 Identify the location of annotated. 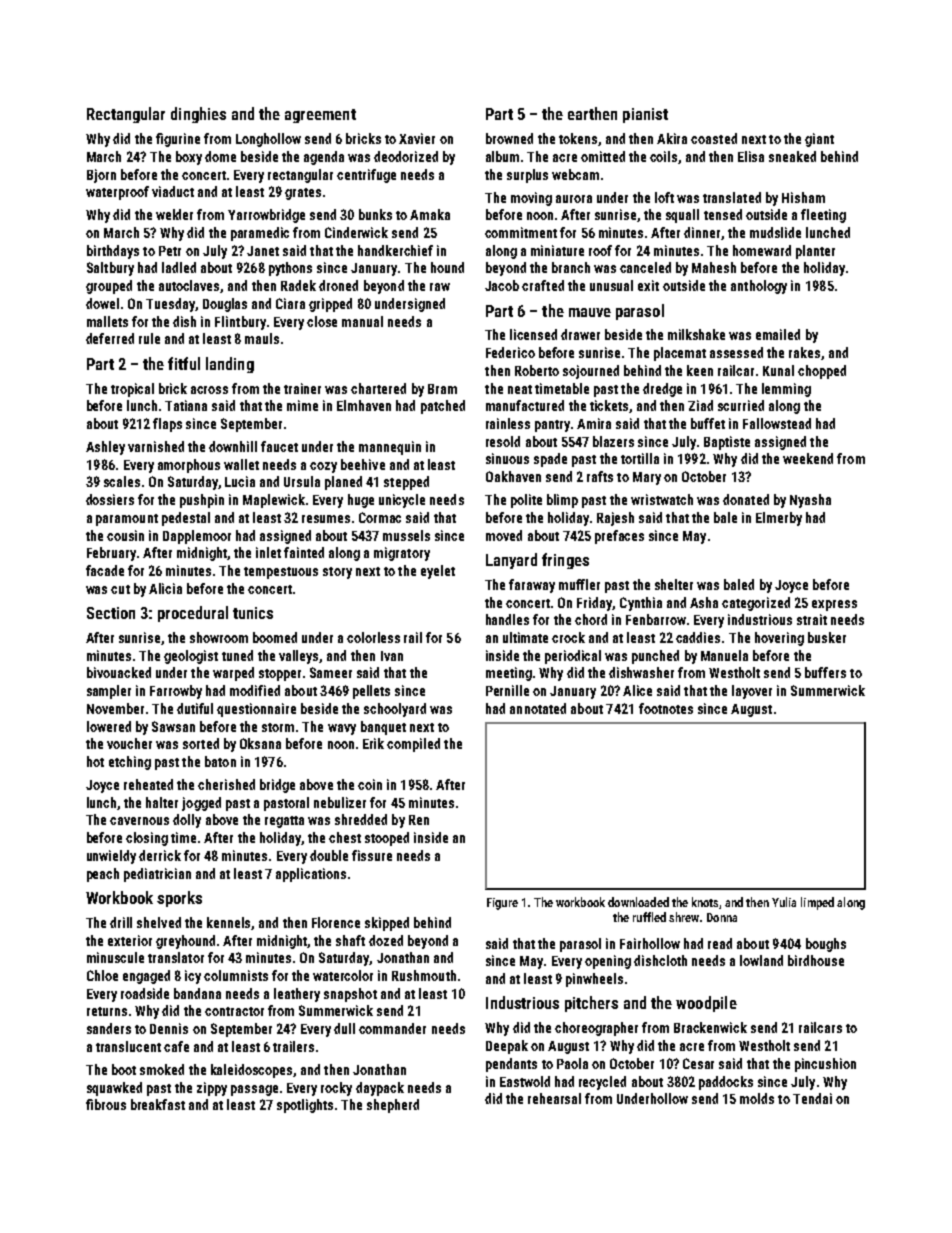
(538, 708).
